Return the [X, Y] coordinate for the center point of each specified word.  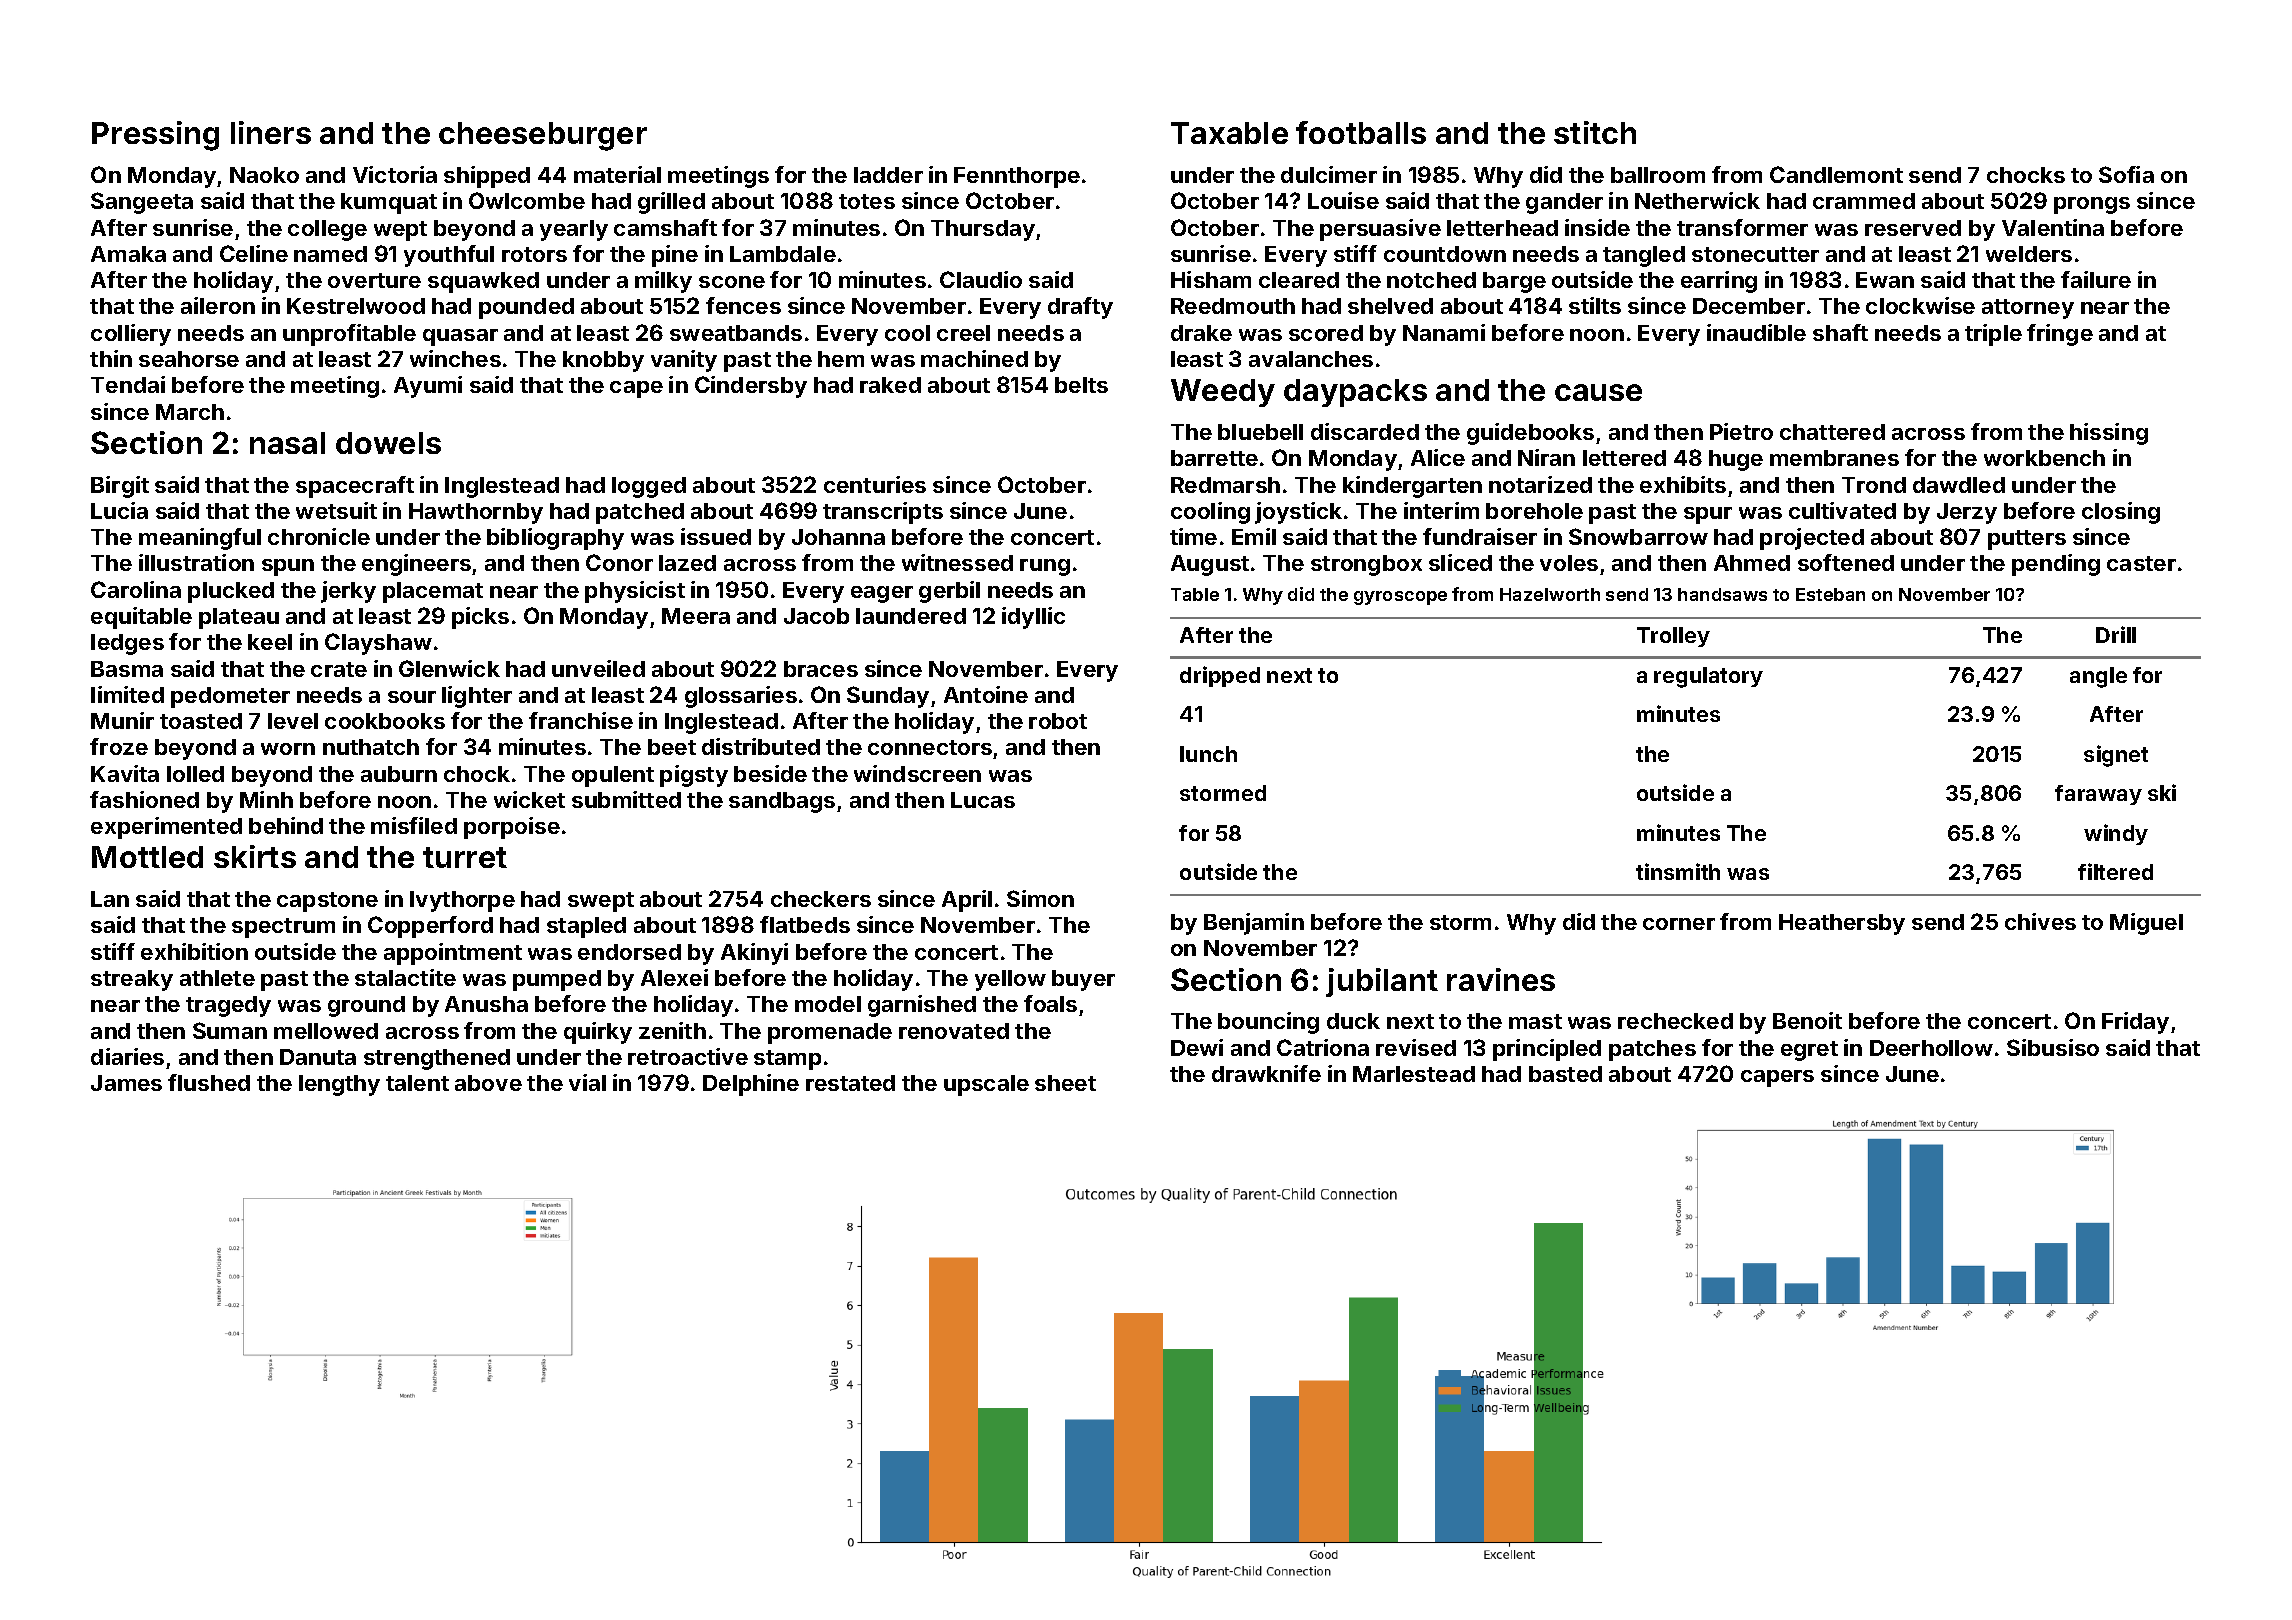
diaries [127, 1056]
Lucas [983, 800]
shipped [487, 177]
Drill [2116, 634]
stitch [1595, 132]
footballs [1361, 132]
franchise [581, 720]
